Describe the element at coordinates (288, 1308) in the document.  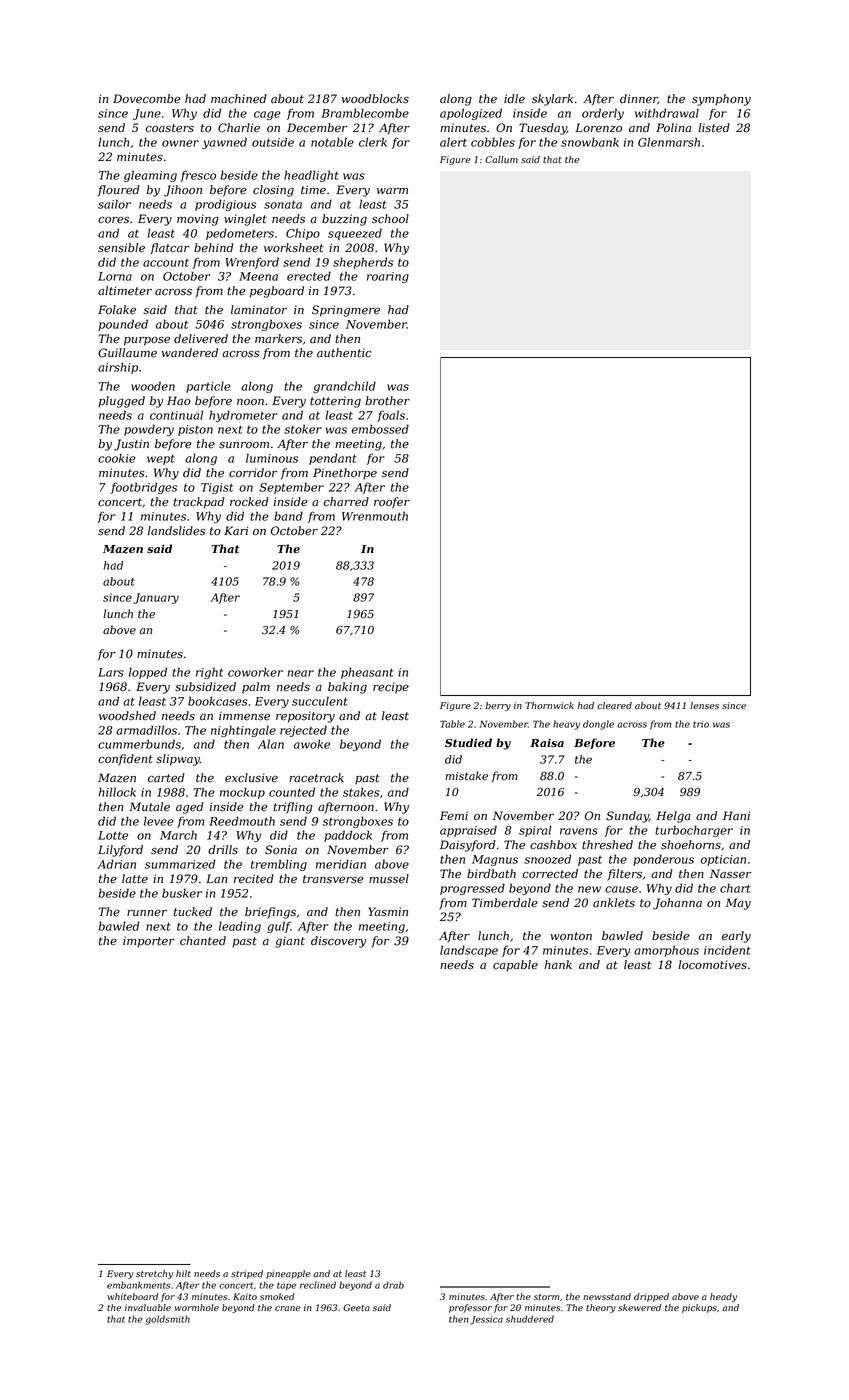
I see `crane` at that location.
